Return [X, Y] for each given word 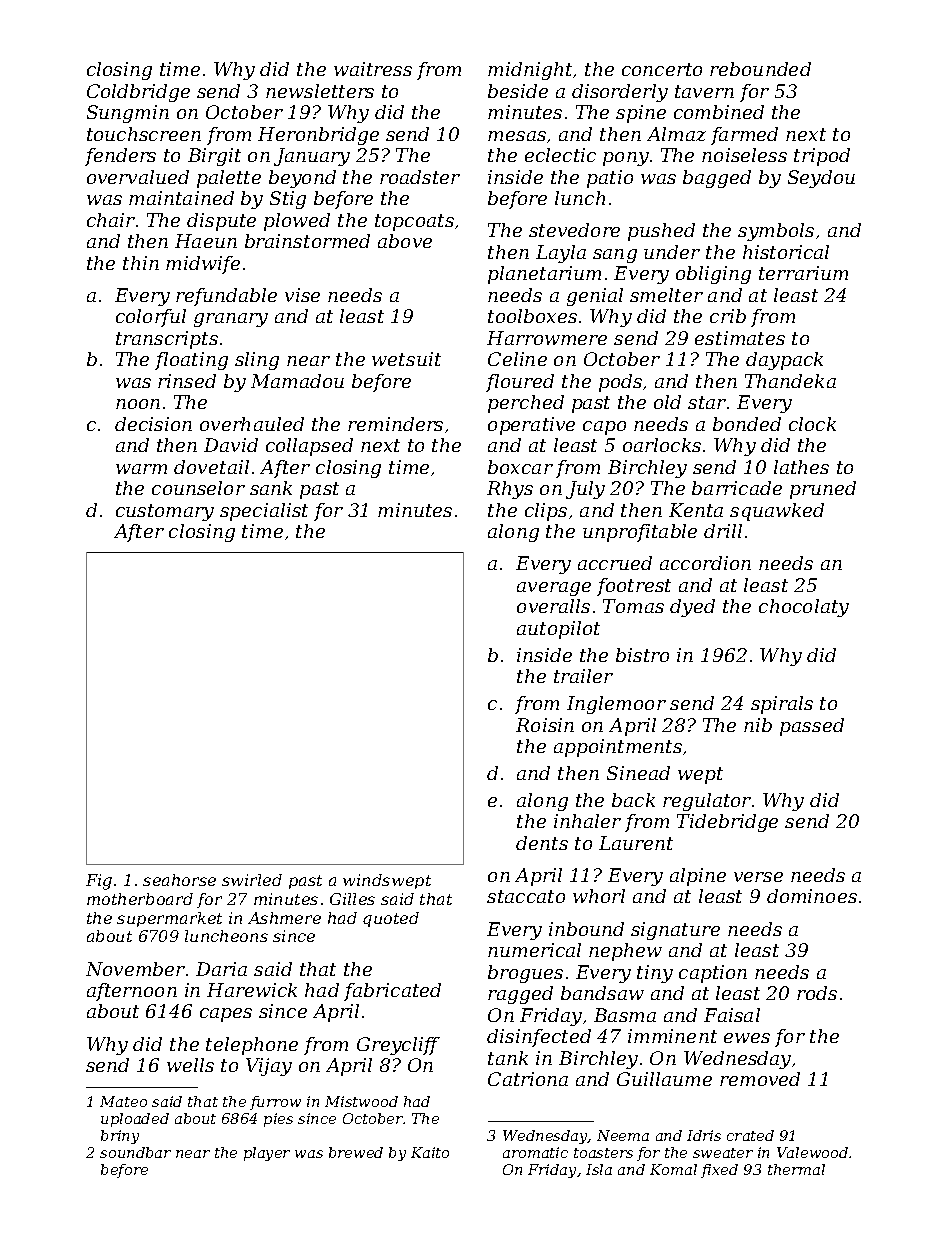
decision [153, 424]
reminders [395, 424]
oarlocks [662, 445]
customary [165, 512]
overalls [553, 606]
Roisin [545, 725]
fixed [719, 1171]
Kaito [430, 1152]
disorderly [620, 93]
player [267, 1154]
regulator [707, 802]
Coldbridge [138, 93]
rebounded [760, 69]
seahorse [179, 880]
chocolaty [804, 608]
